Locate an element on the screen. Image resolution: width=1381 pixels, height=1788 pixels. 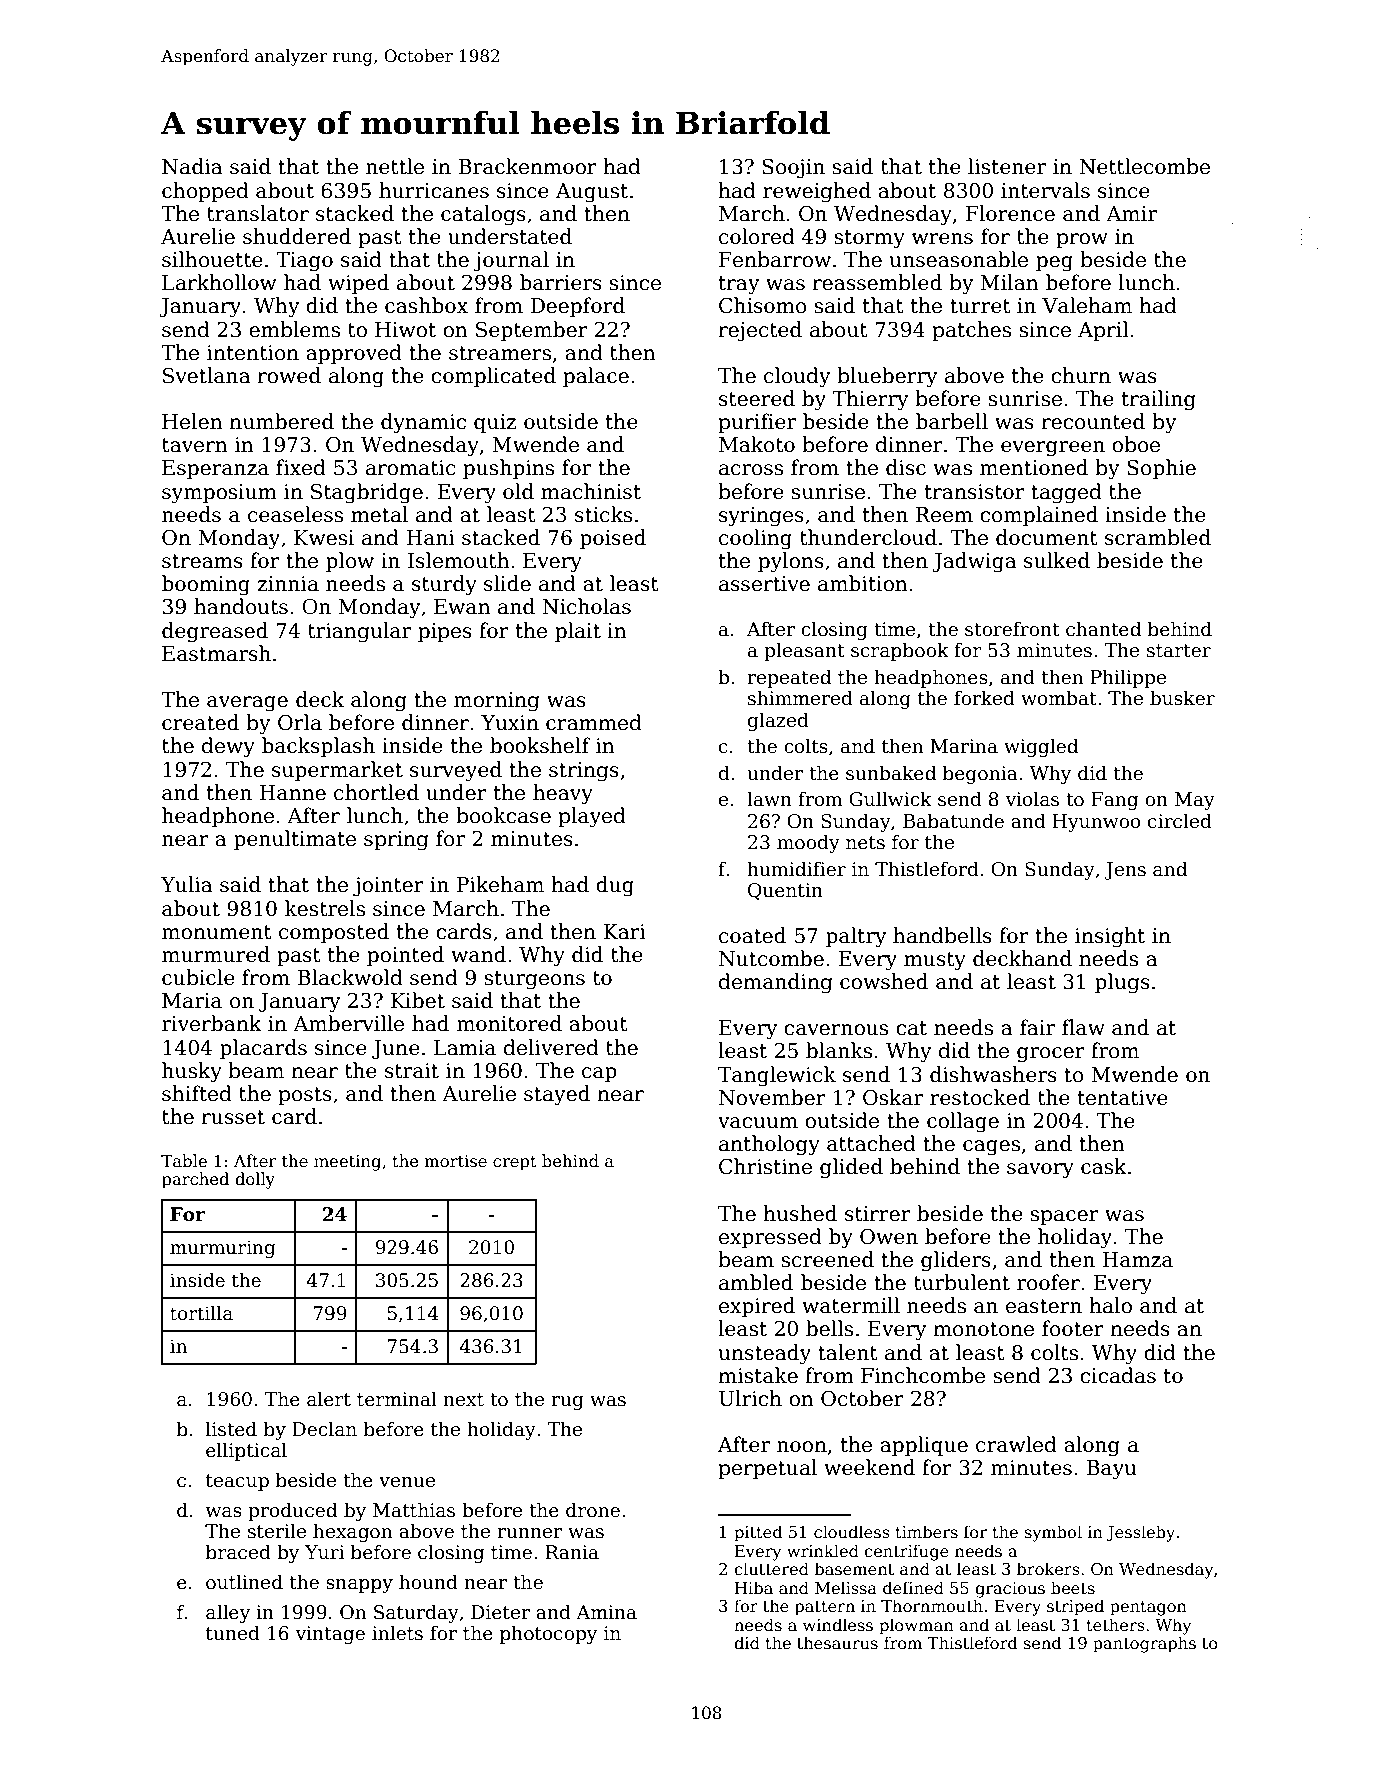
paltry is located at coordinates (856, 937).
